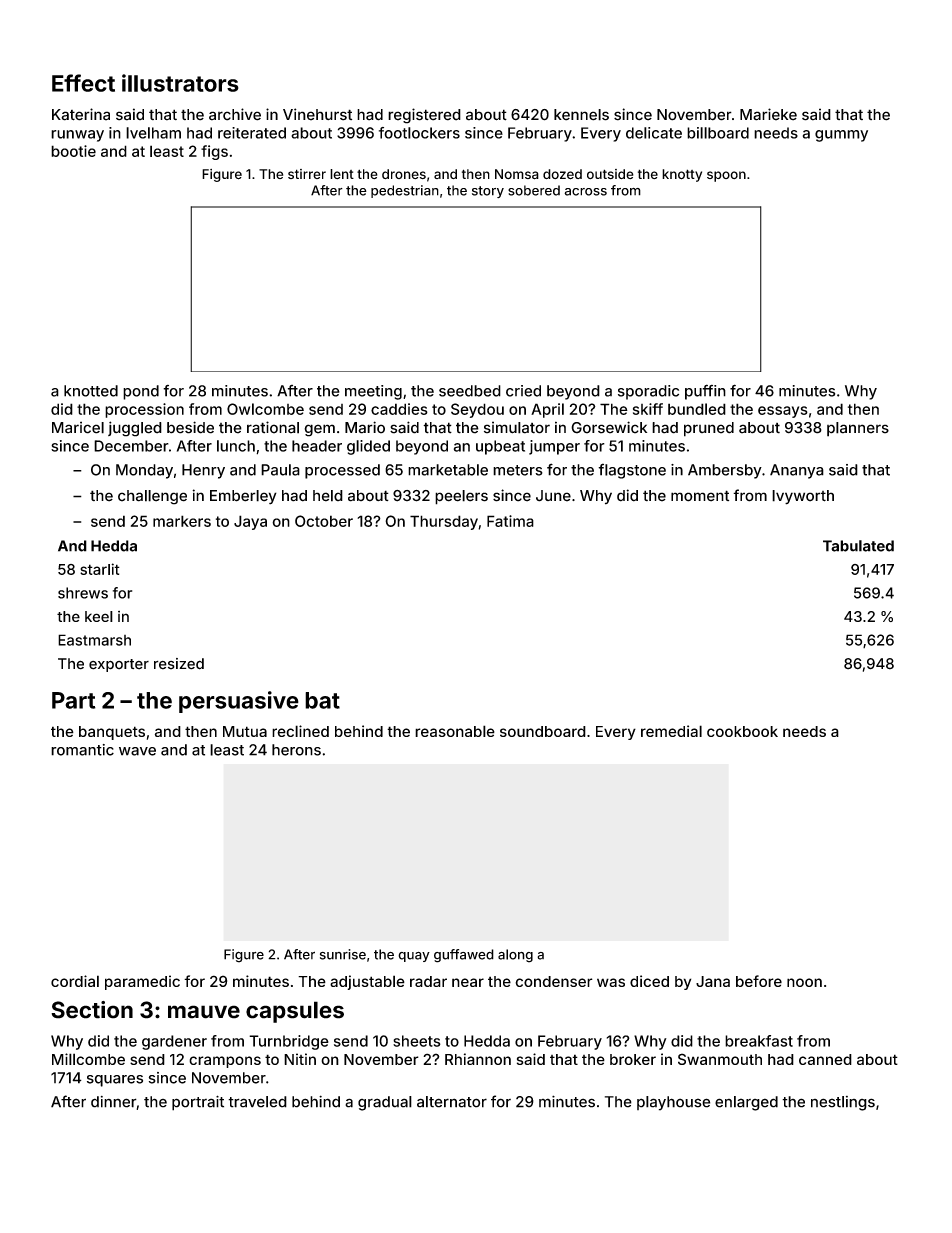 The image size is (952, 1233). I want to click on moment, so click(700, 496).
